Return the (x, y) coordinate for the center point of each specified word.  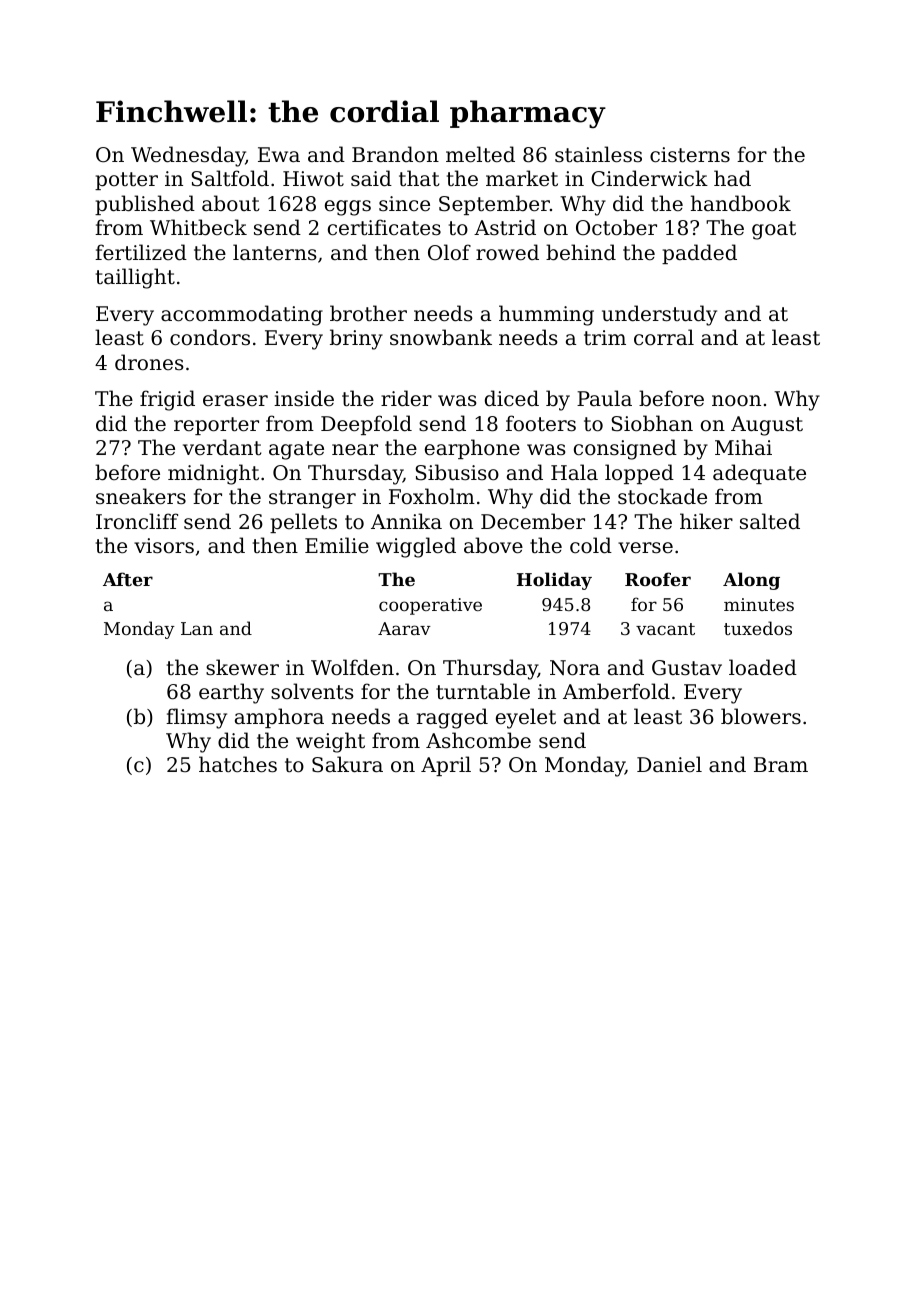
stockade (662, 496)
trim (605, 337)
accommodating (242, 315)
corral (664, 337)
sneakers (141, 496)
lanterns (275, 252)
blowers (761, 716)
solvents (312, 691)
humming (546, 315)
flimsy (196, 718)
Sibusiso (457, 472)
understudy (659, 315)
